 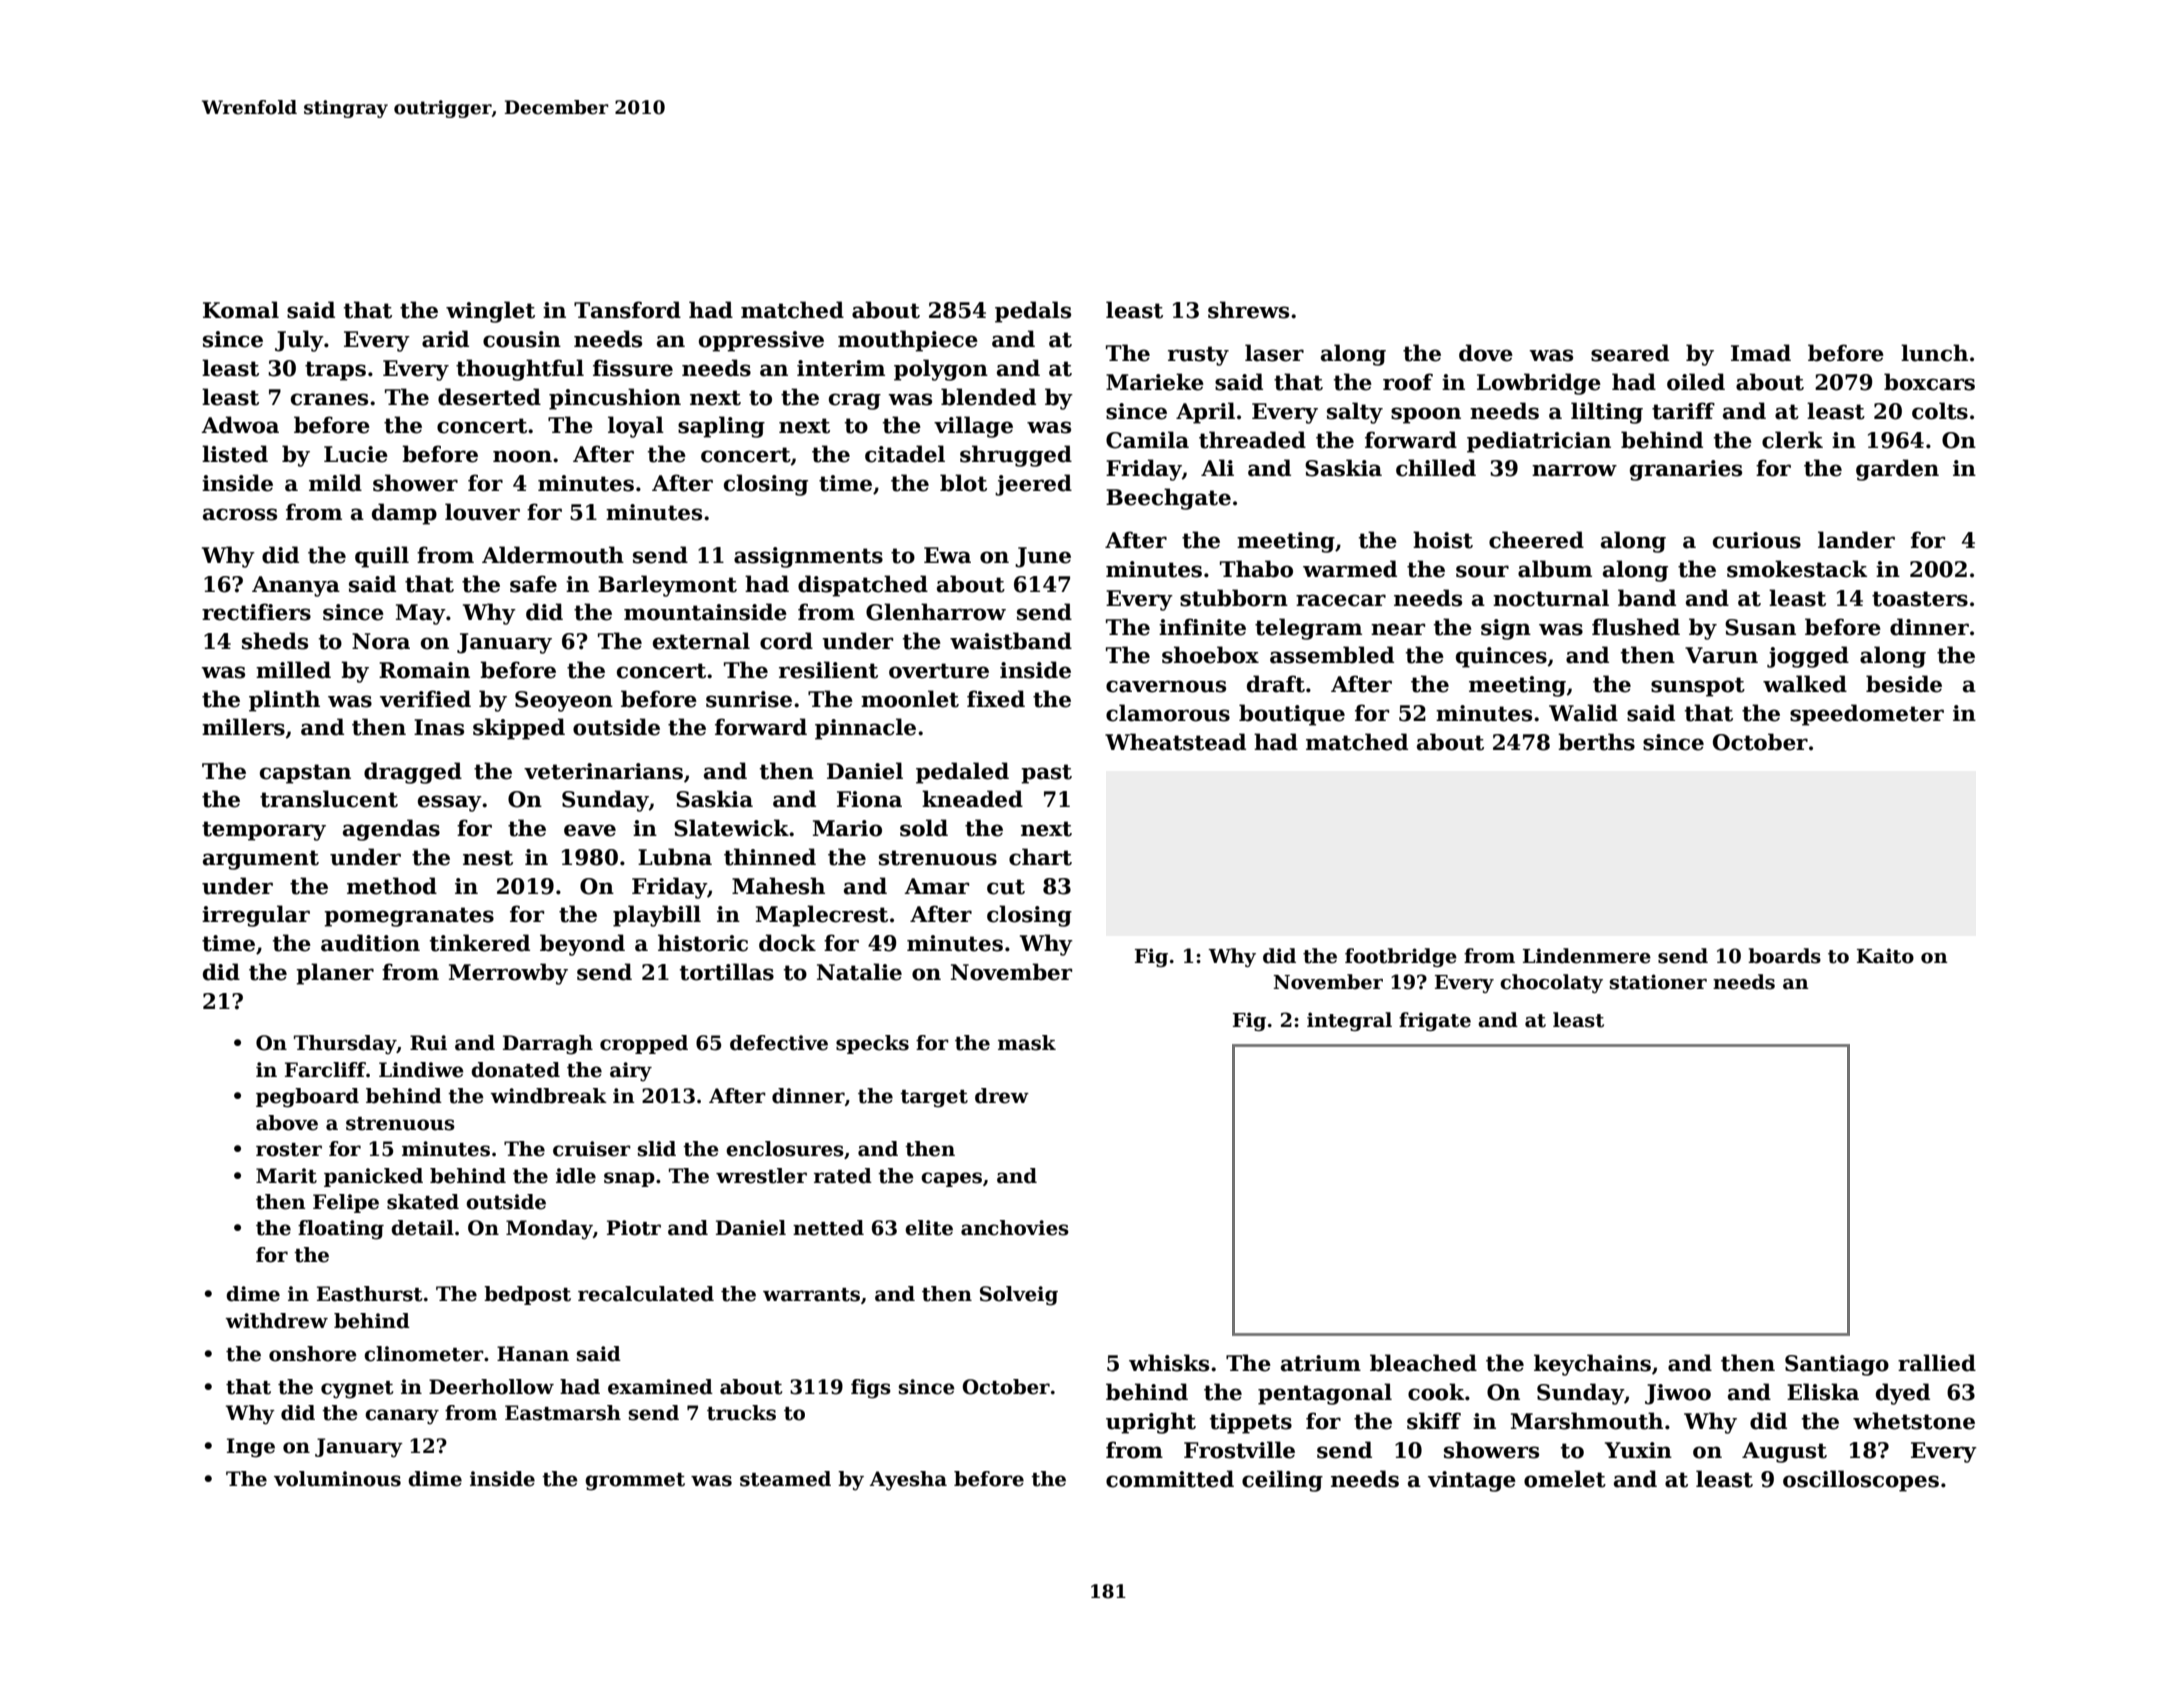 I want to click on lunch, so click(x=1934, y=353).
